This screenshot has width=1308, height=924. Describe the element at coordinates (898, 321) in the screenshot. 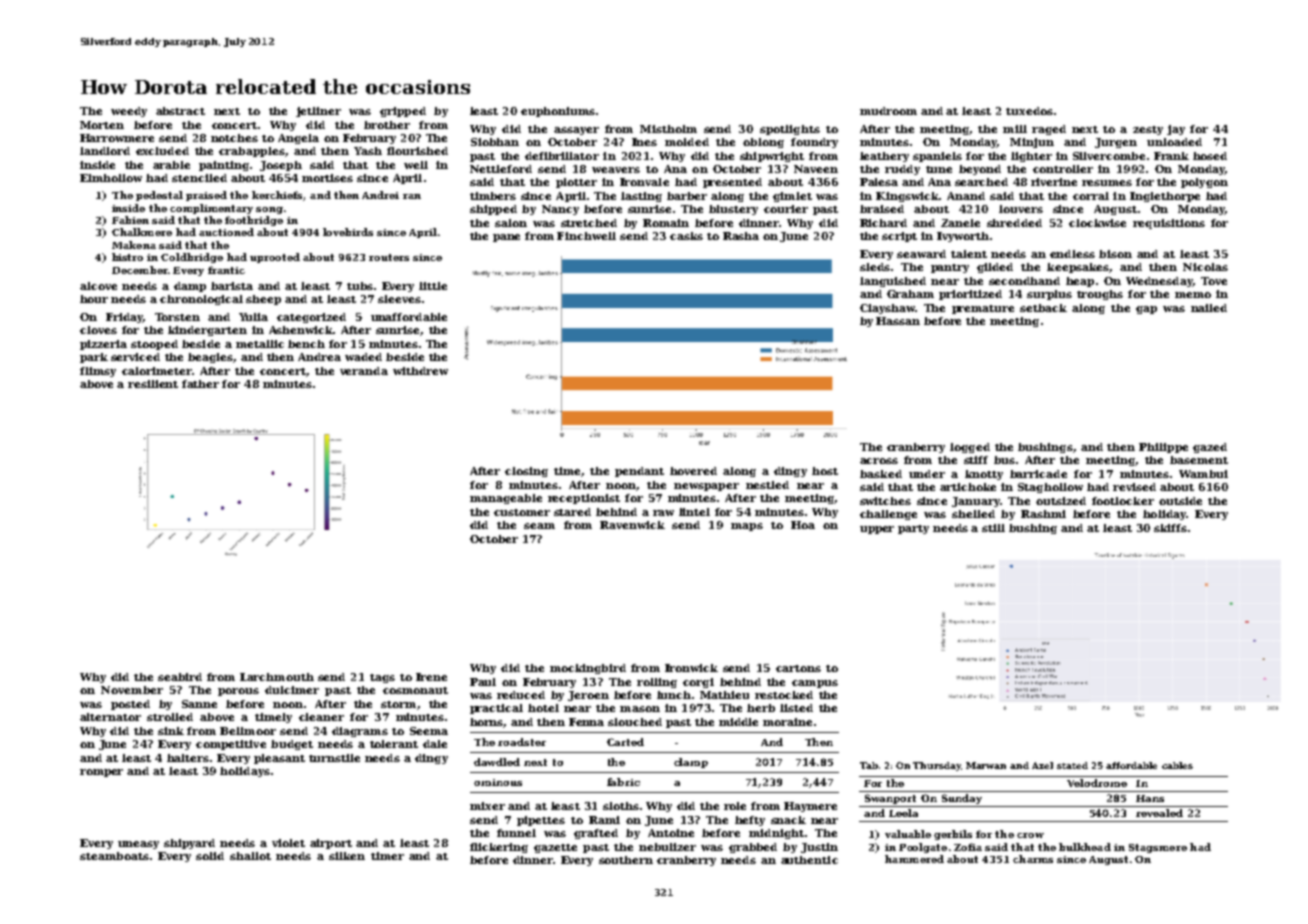

I see `Hassan` at that location.
